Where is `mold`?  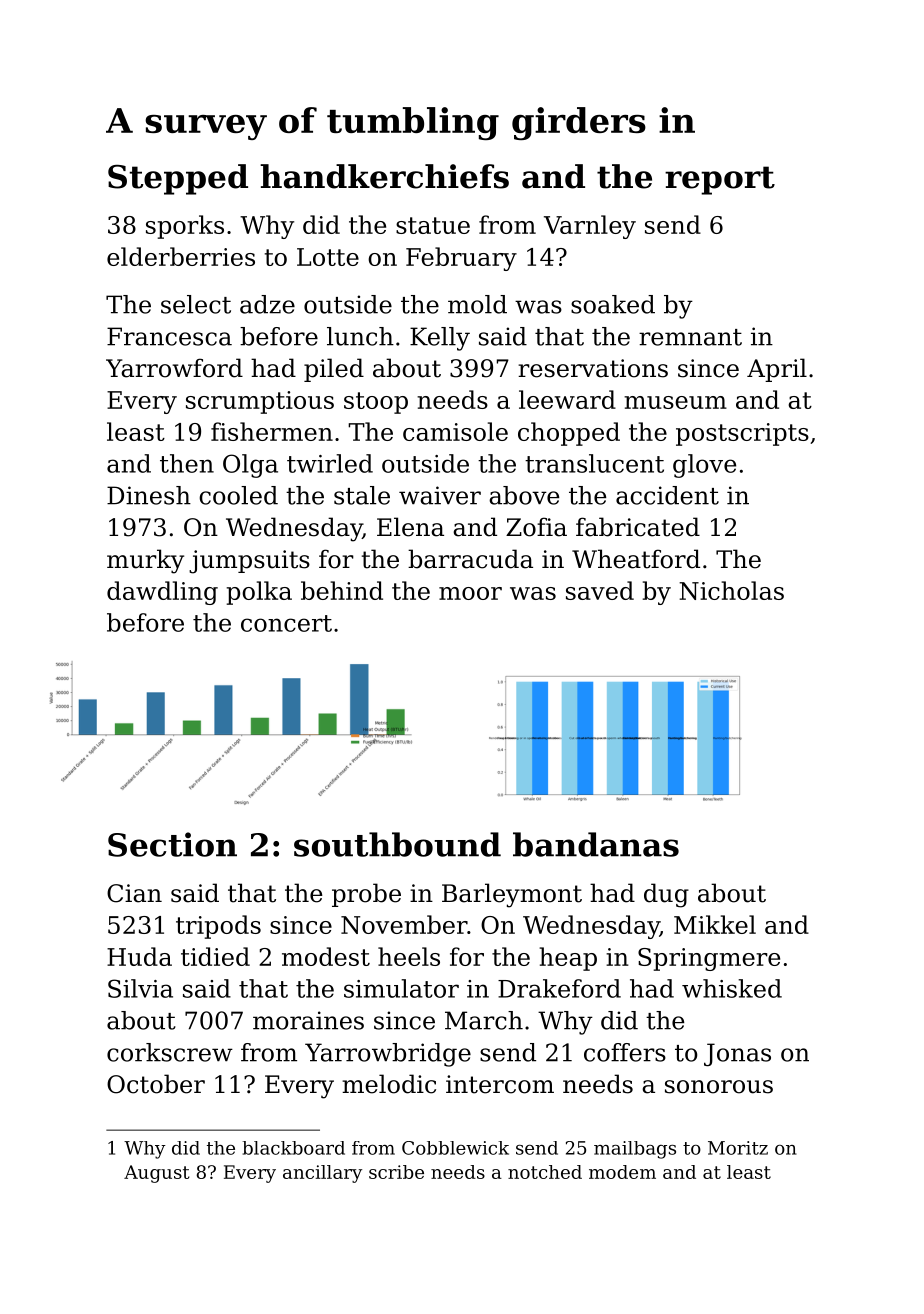 mold is located at coordinates (477, 304).
